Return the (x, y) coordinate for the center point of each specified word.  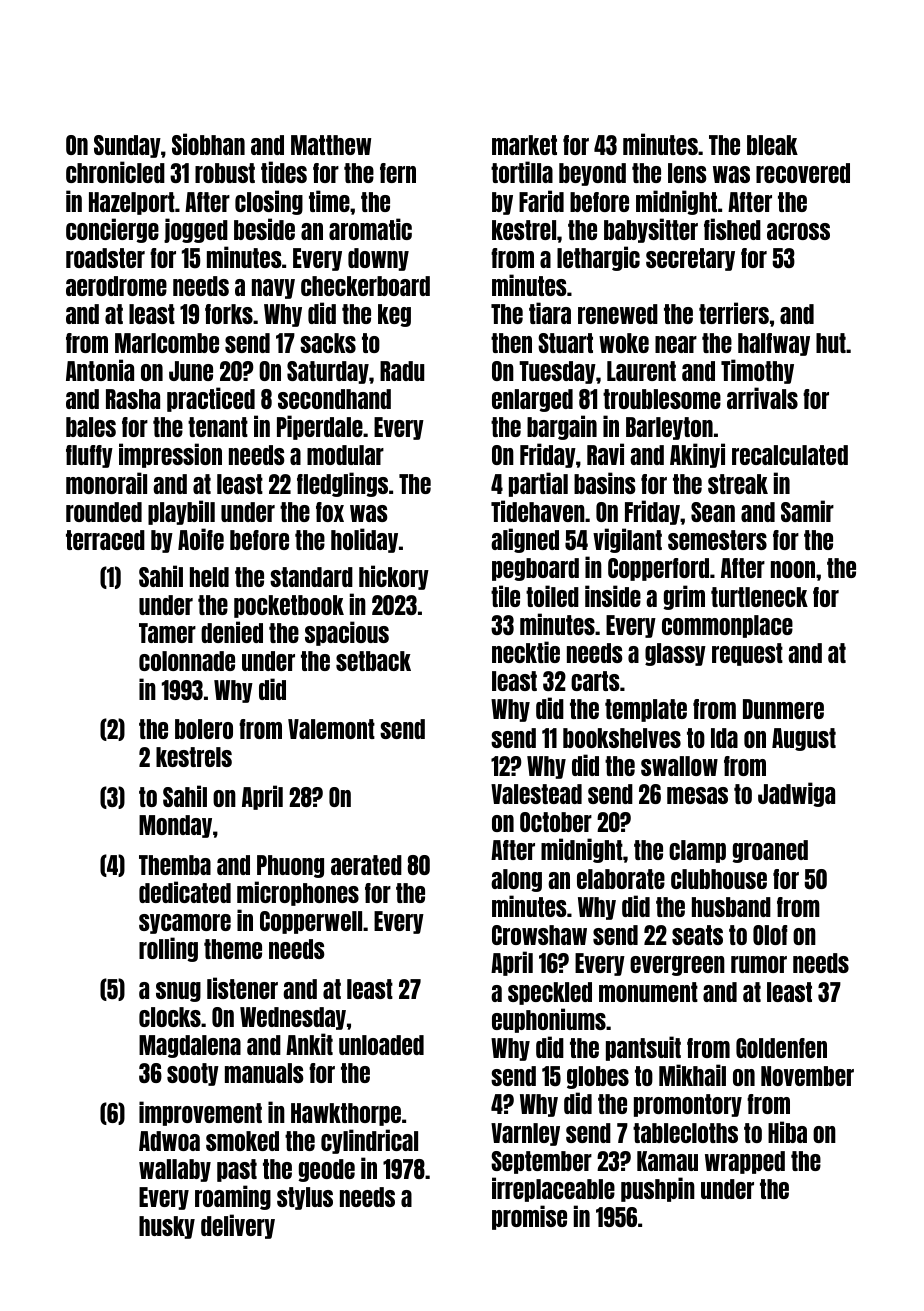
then (511, 343)
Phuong (290, 866)
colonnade (187, 661)
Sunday (127, 146)
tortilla (522, 172)
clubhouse (719, 879)
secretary (690, 259)
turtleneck (759, 597)
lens (687, 173)
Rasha (133, 399)
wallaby (175, 1170)
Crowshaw (539, 935)
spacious (347, 633)
